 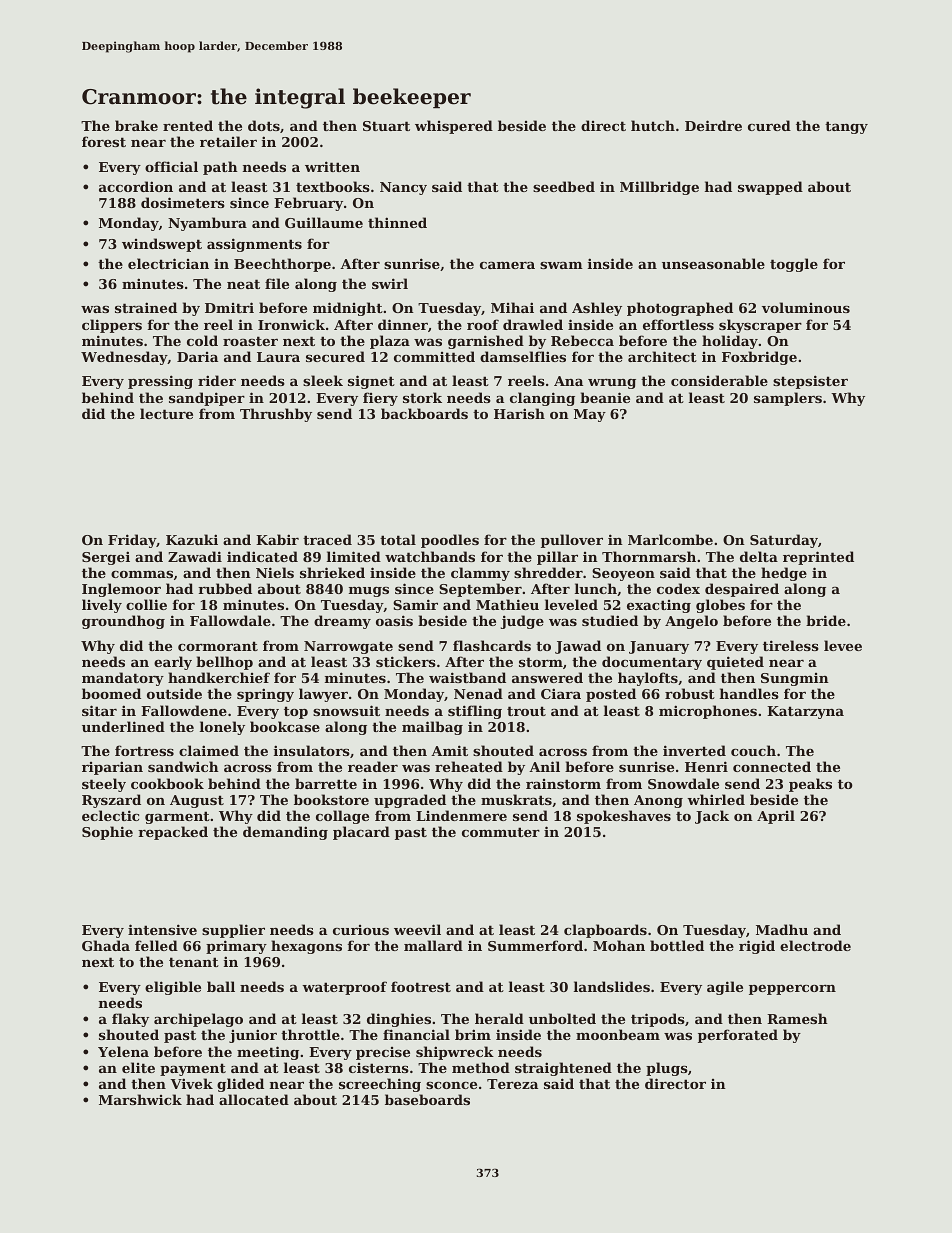 I want to click on baseboards, so click(x=427, y=1099).
